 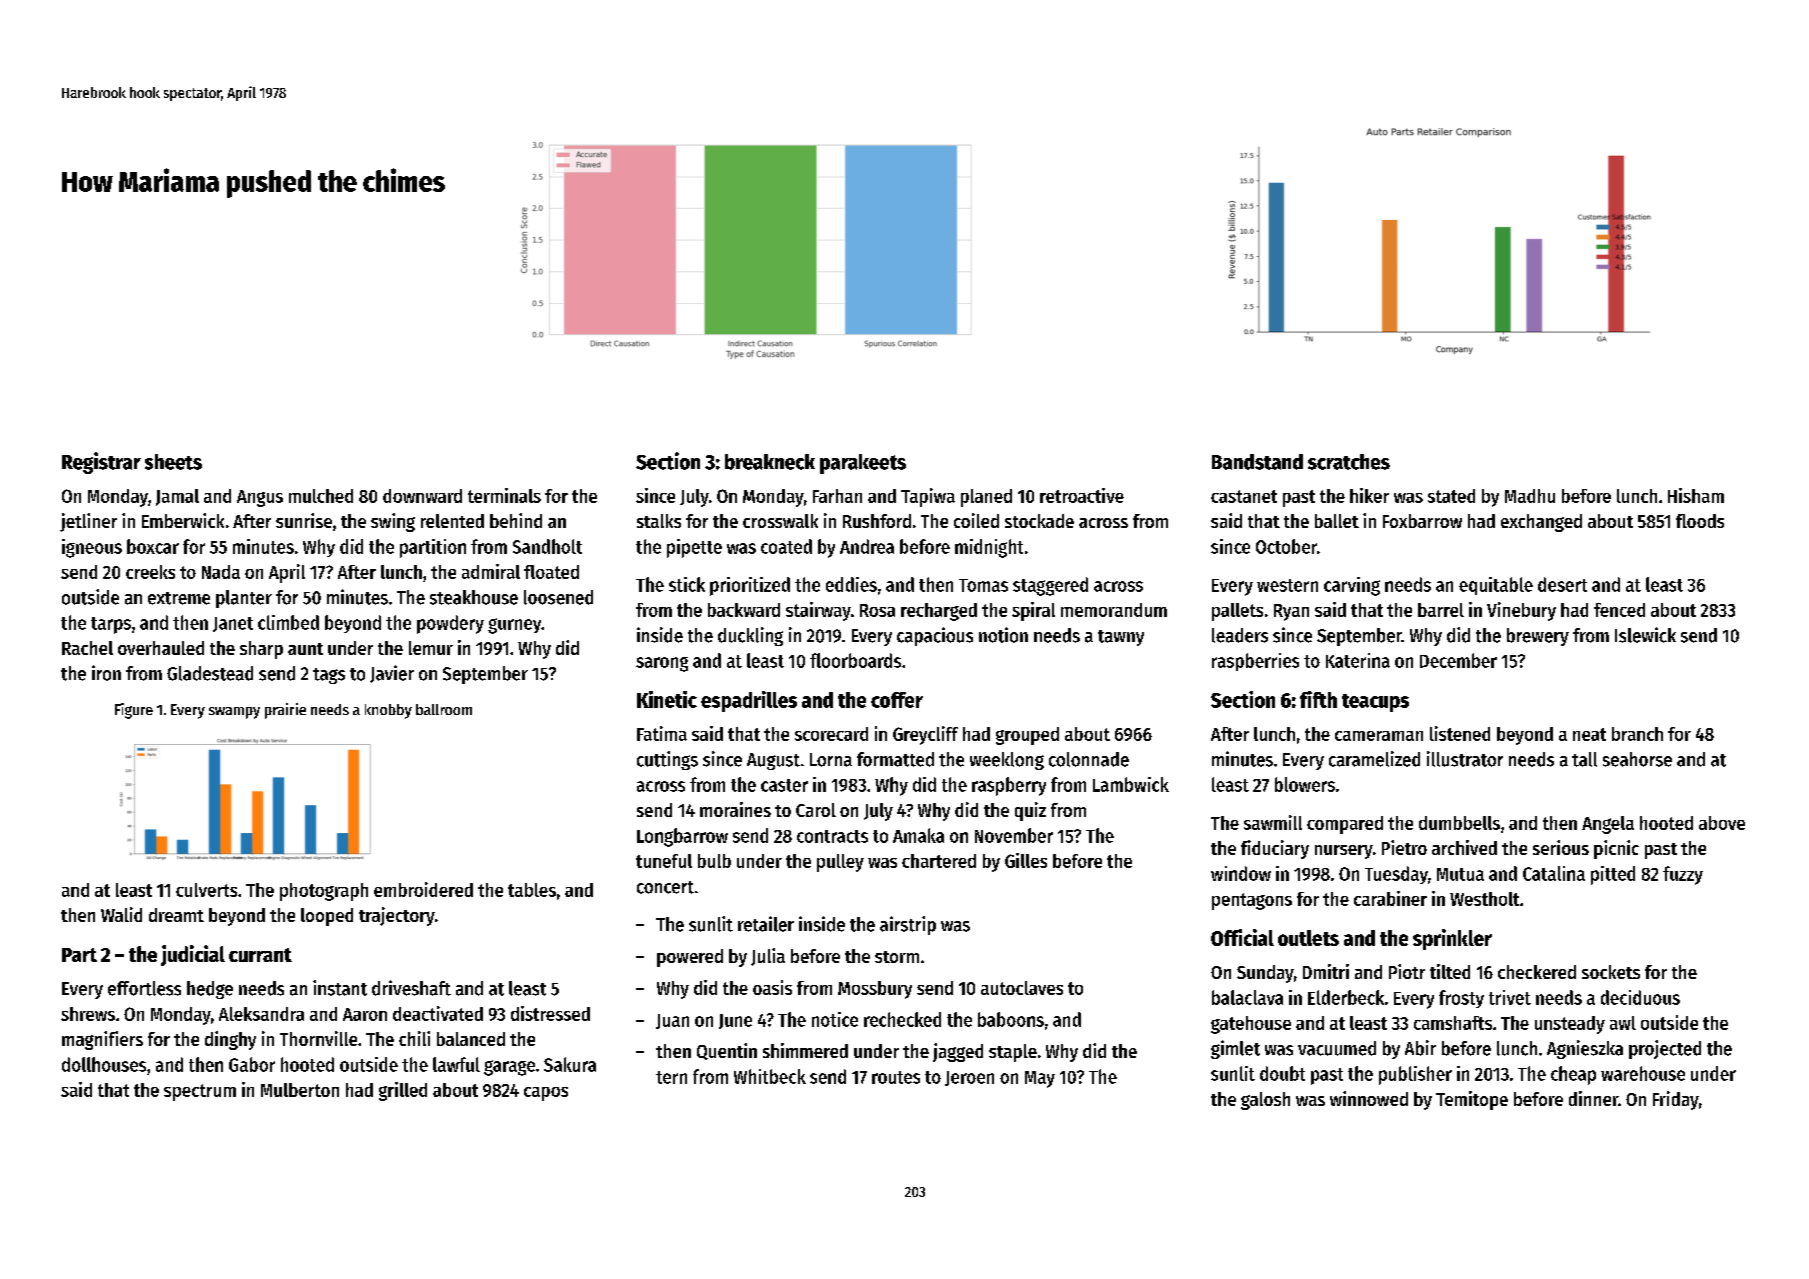 I want to click on routes, so click(x=896, y=1077).
